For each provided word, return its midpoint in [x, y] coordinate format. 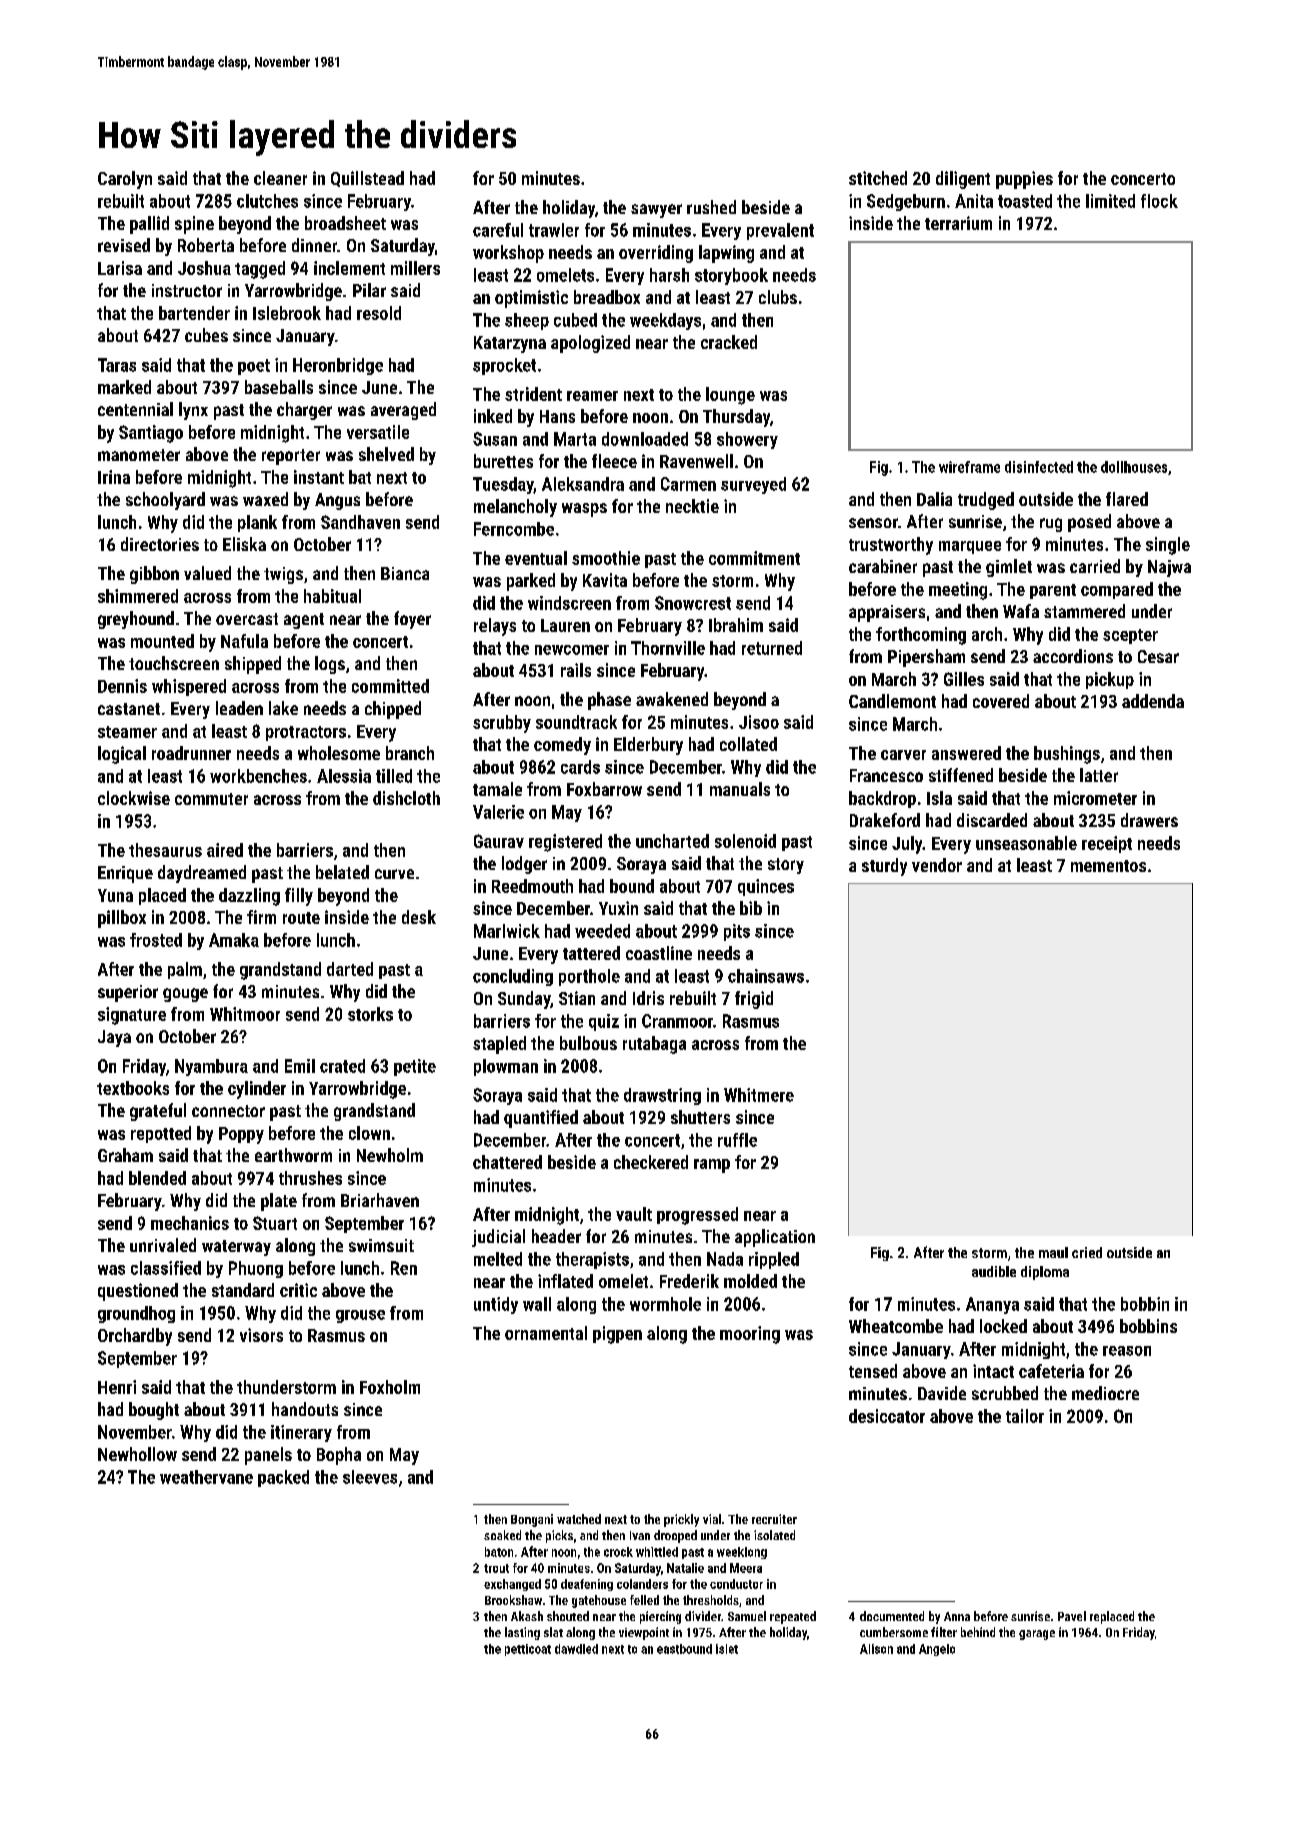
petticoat [528, 1650]
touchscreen [174, 663]
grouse [360, 1316]
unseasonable [1026, 843]
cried [1087, 1252]
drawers [1149, 820]
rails [576, 670]
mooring [750, 1335]
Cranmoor [677, 1021]
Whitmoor [245, 1014]
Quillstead [367, 179]
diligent [963, 180]
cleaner [280, 178]
